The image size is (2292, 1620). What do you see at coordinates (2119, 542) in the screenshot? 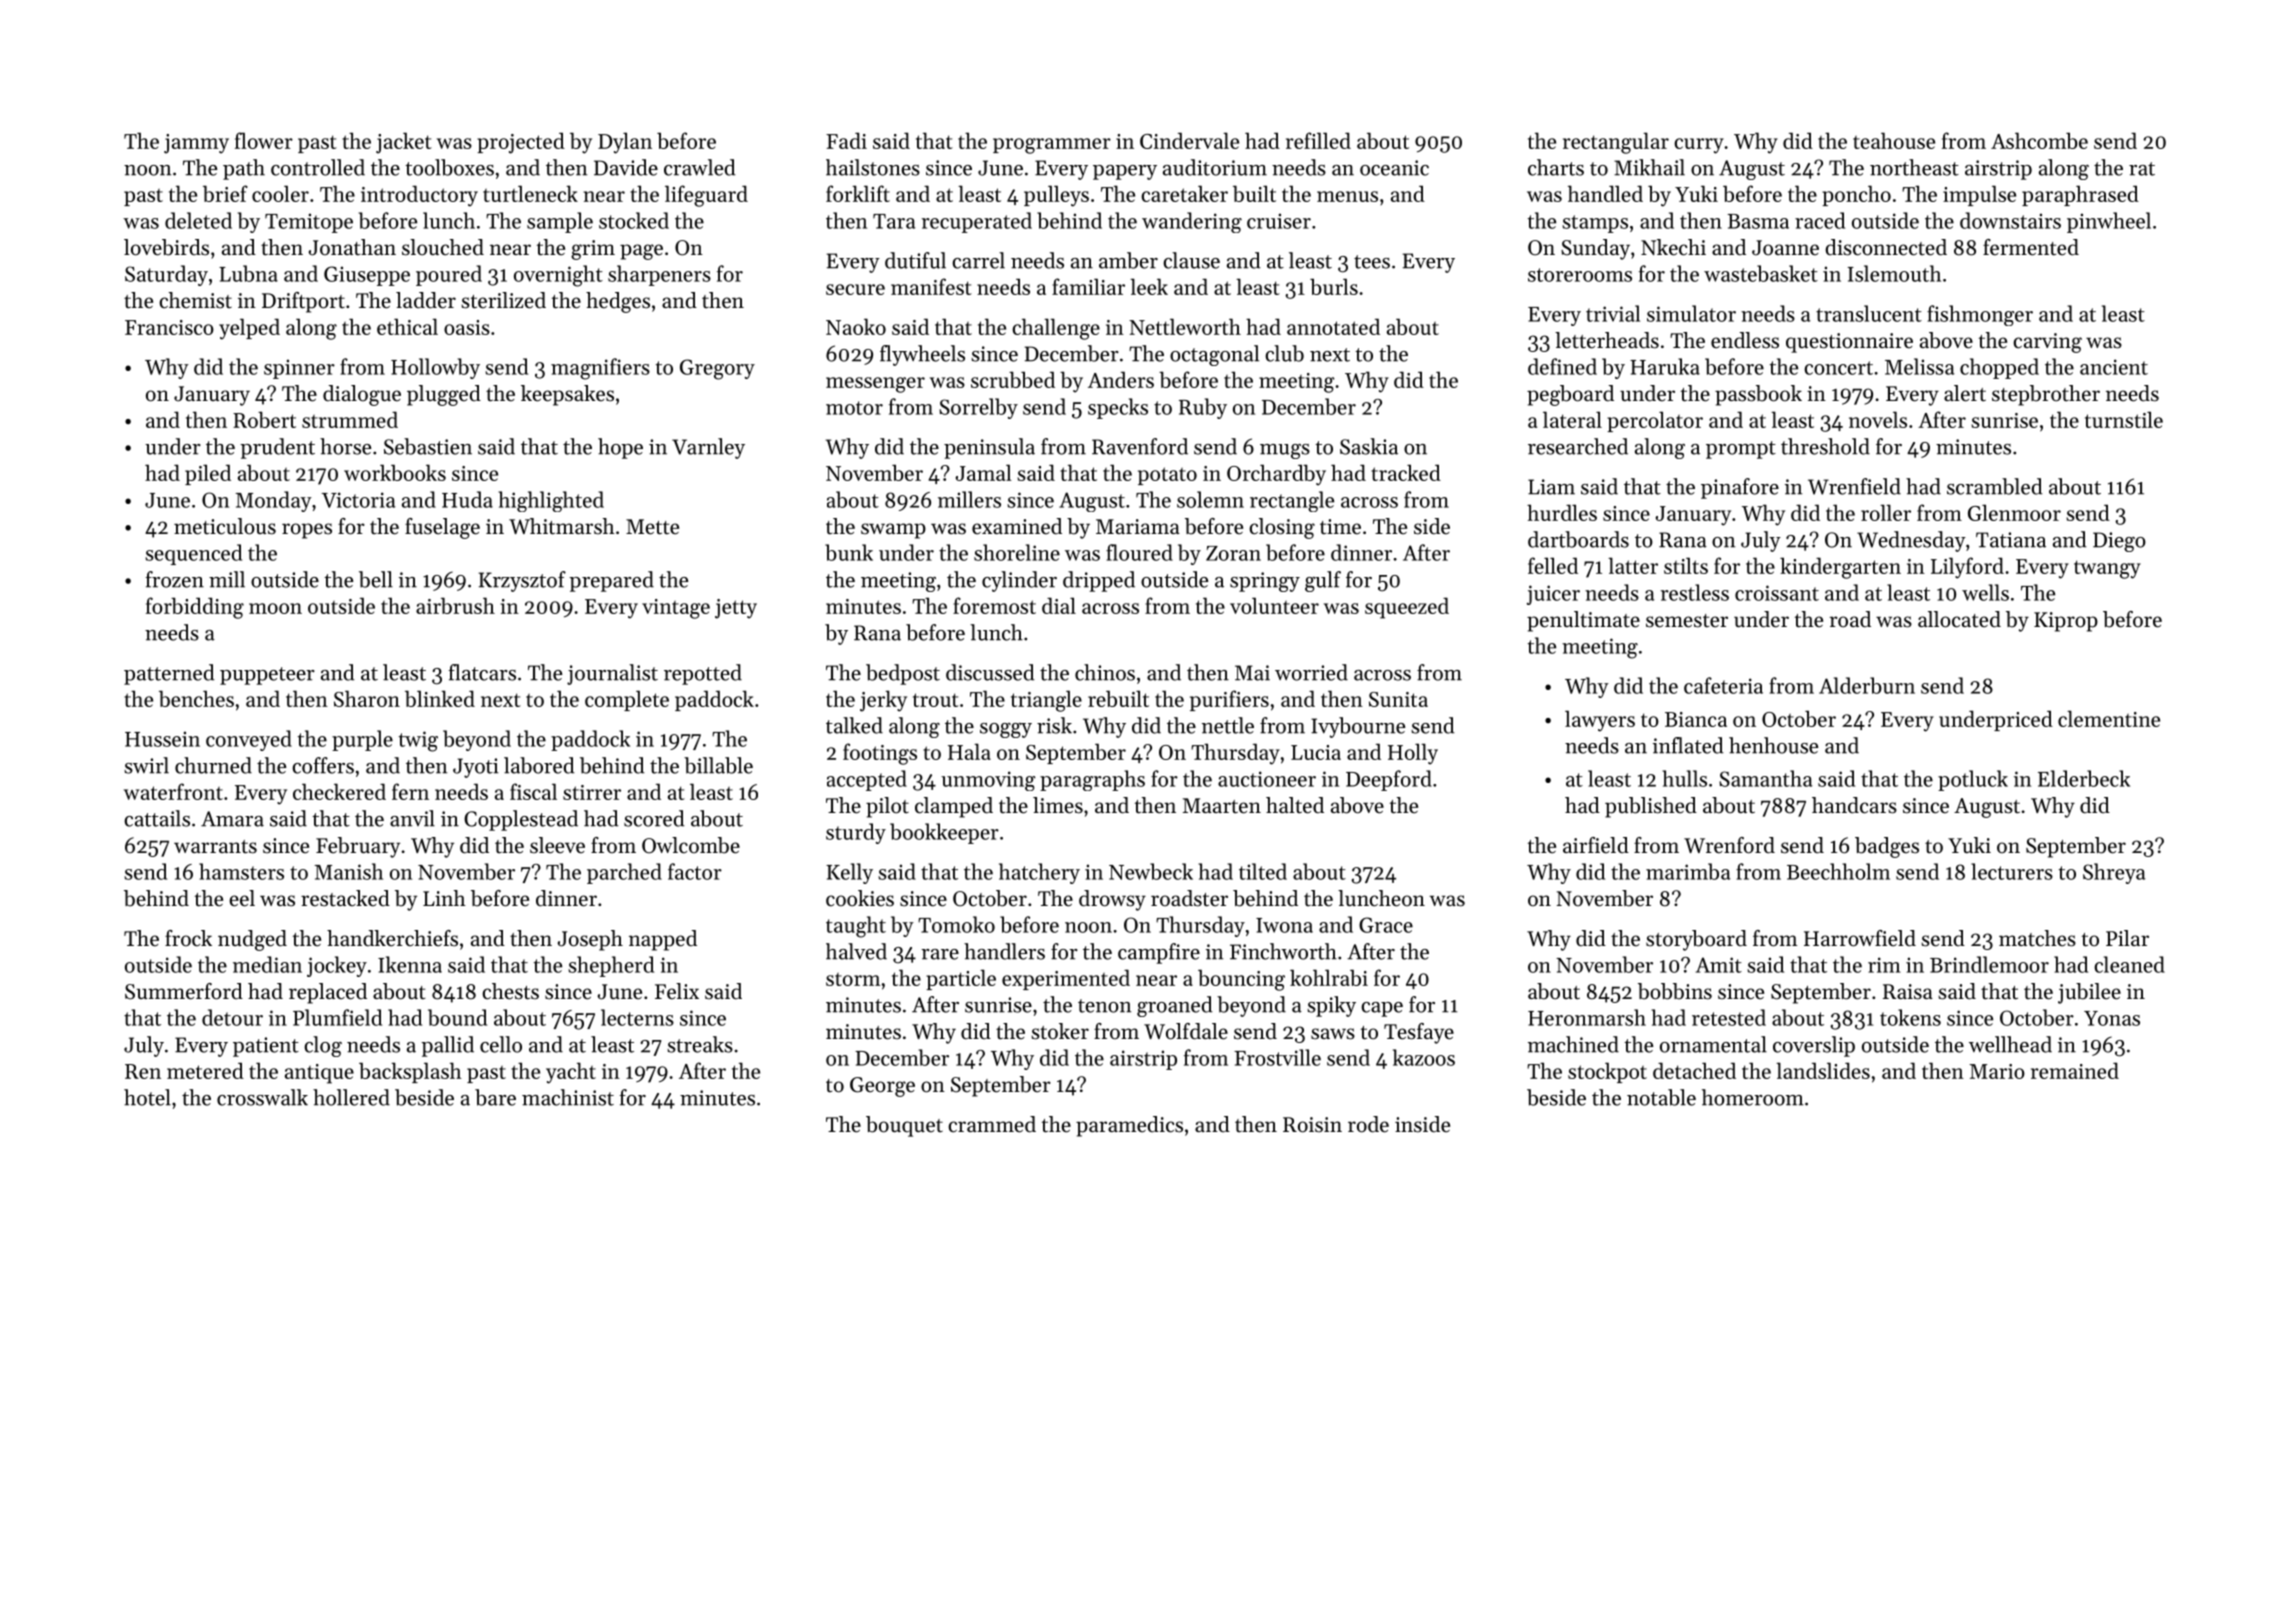
I see `Diego` at bounding box center [2119, 542].
